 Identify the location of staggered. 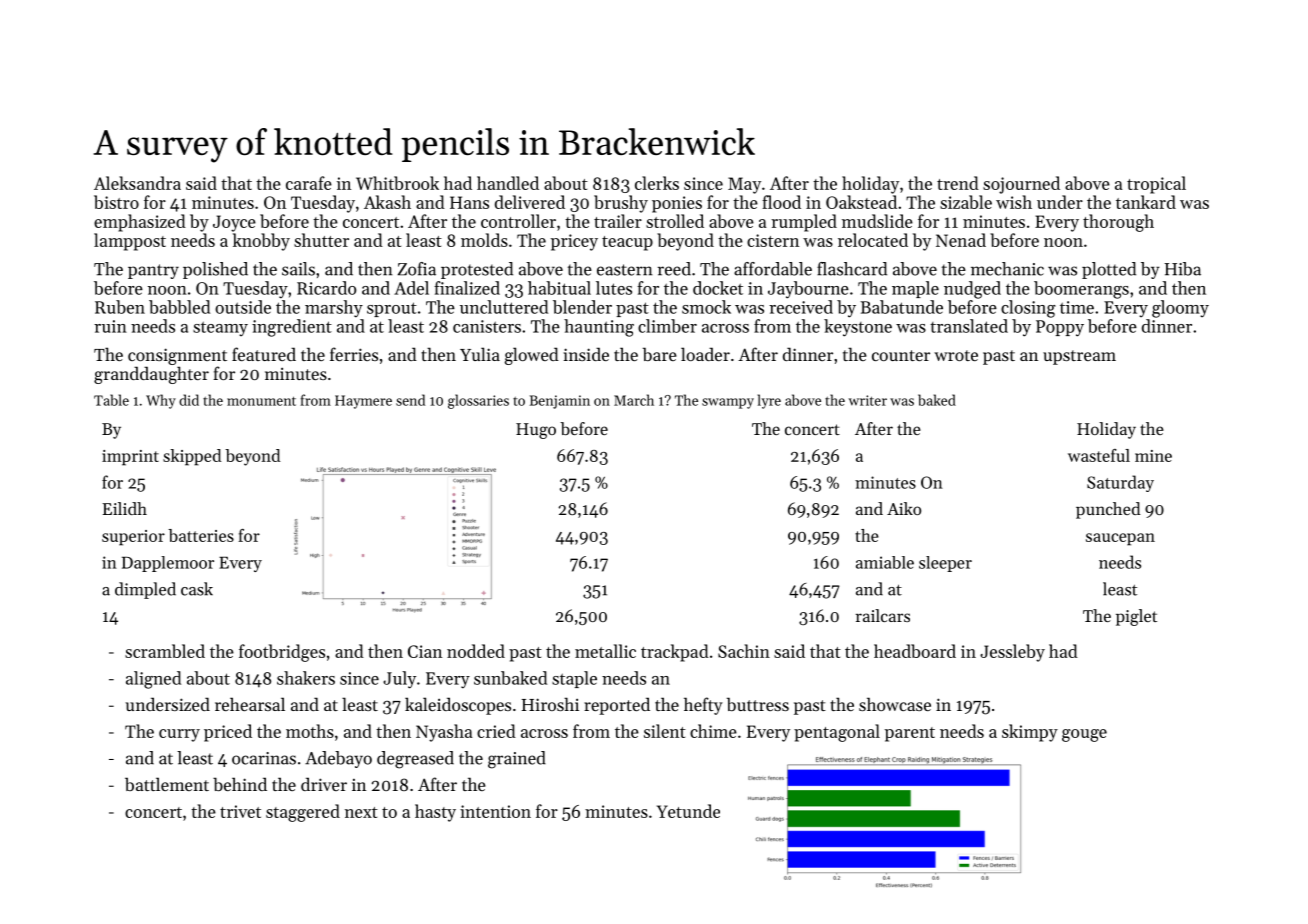
(303, 813).
